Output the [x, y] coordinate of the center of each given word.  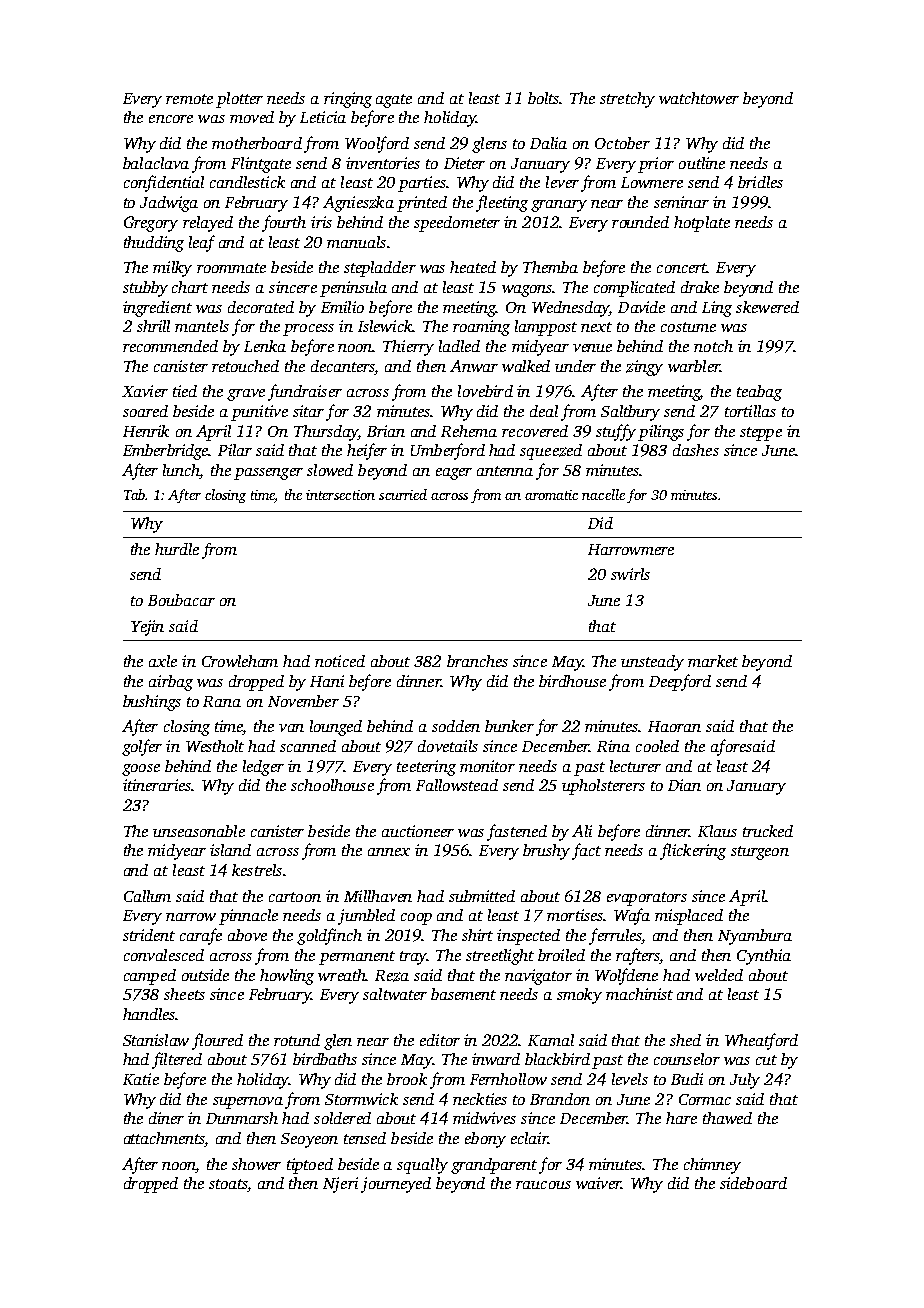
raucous [543, 1185]
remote [189, 99]
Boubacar [181, 600]
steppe [761, 434]
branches [477, 661]
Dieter [464, 163]
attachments [164, 1139]
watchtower [699, 98]
